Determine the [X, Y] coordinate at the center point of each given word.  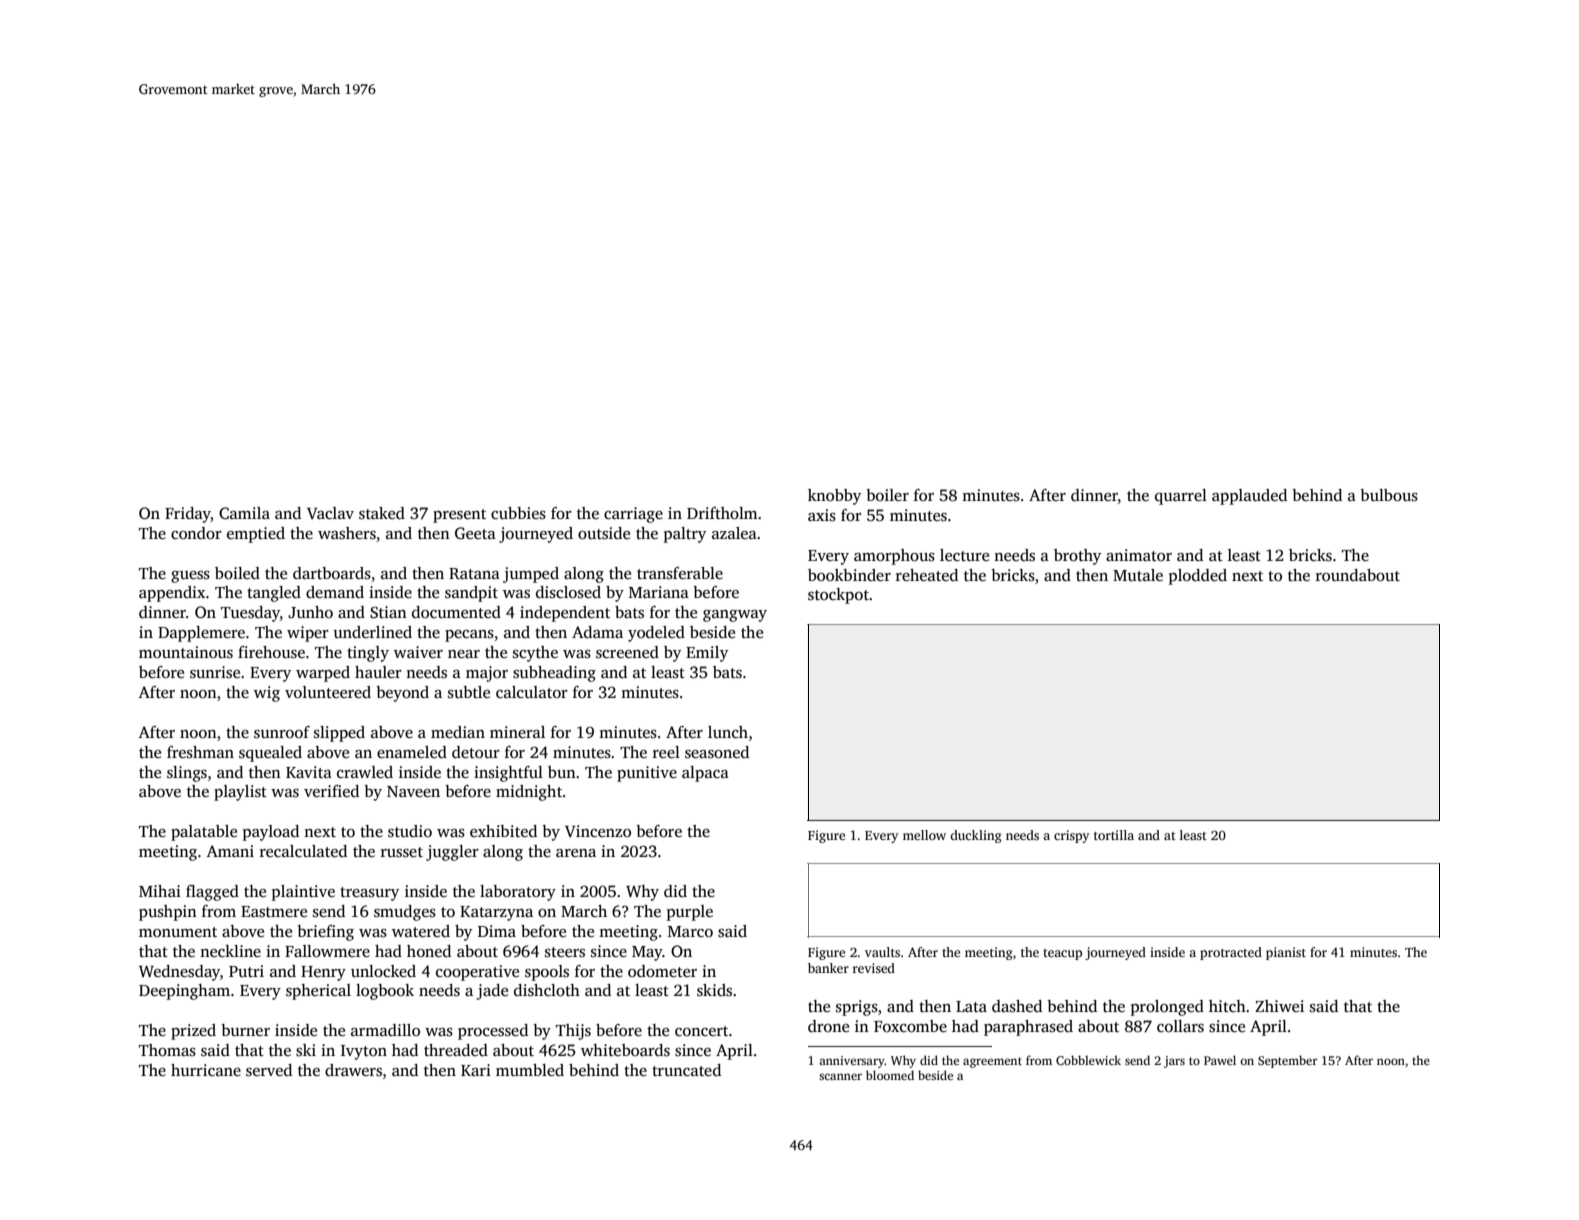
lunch [728, 732]
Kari [476, 1070]
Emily [707, 654]
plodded [1198, 577]
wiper [308, 634]
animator [1139, 555]
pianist [1286, 953]
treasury [369, 894]
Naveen [413, 791]
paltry [685, 535]
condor [196, 533]
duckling [975, 836]
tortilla [1114, 835]
